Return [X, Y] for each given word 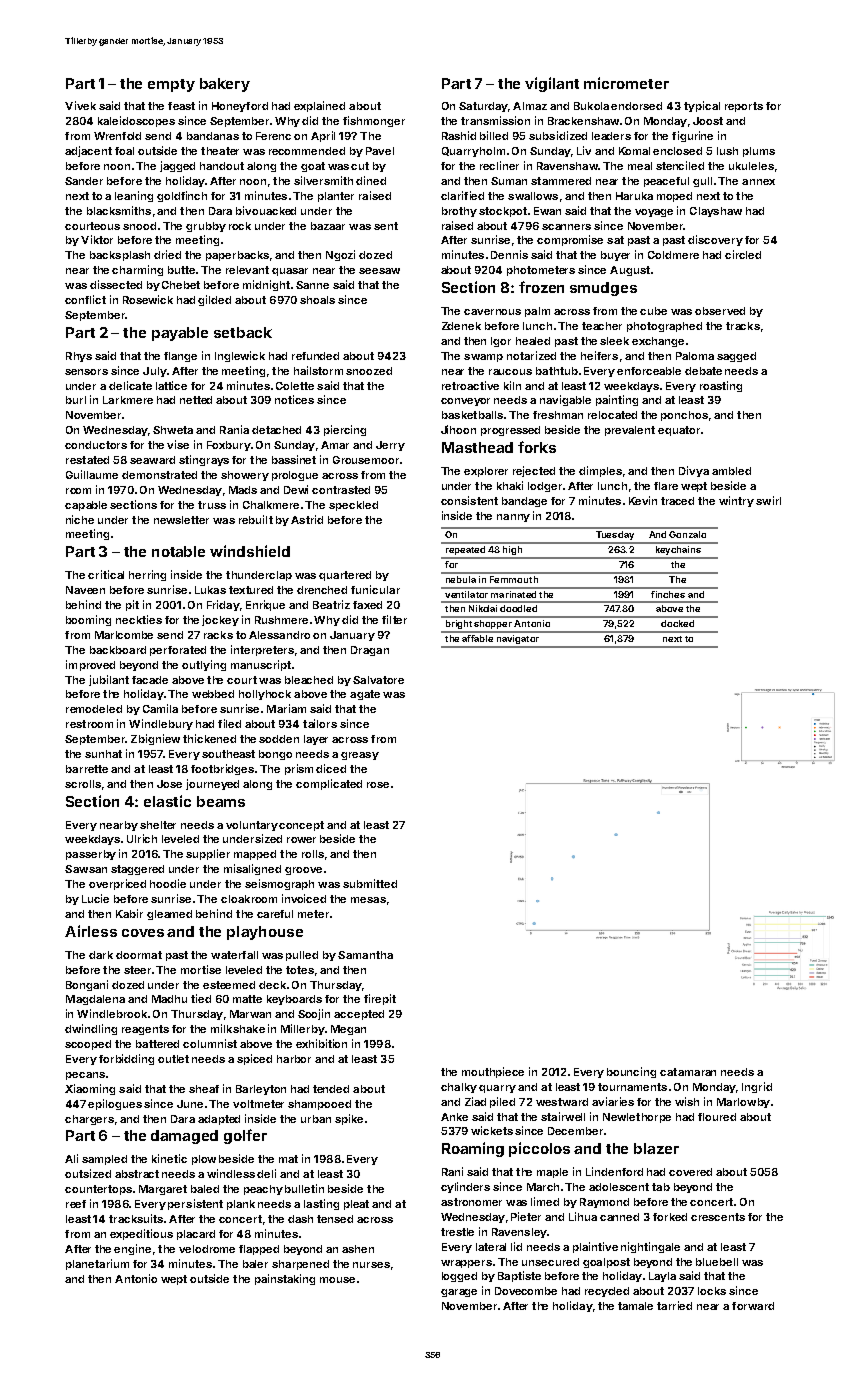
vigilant [552, 84]
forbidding [126, 1059]
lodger [545, 487]
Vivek [80, 105]
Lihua [583, 1216]
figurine [692, 136]
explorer [486, 472]
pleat [356, 1205]
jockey [220, 620]
